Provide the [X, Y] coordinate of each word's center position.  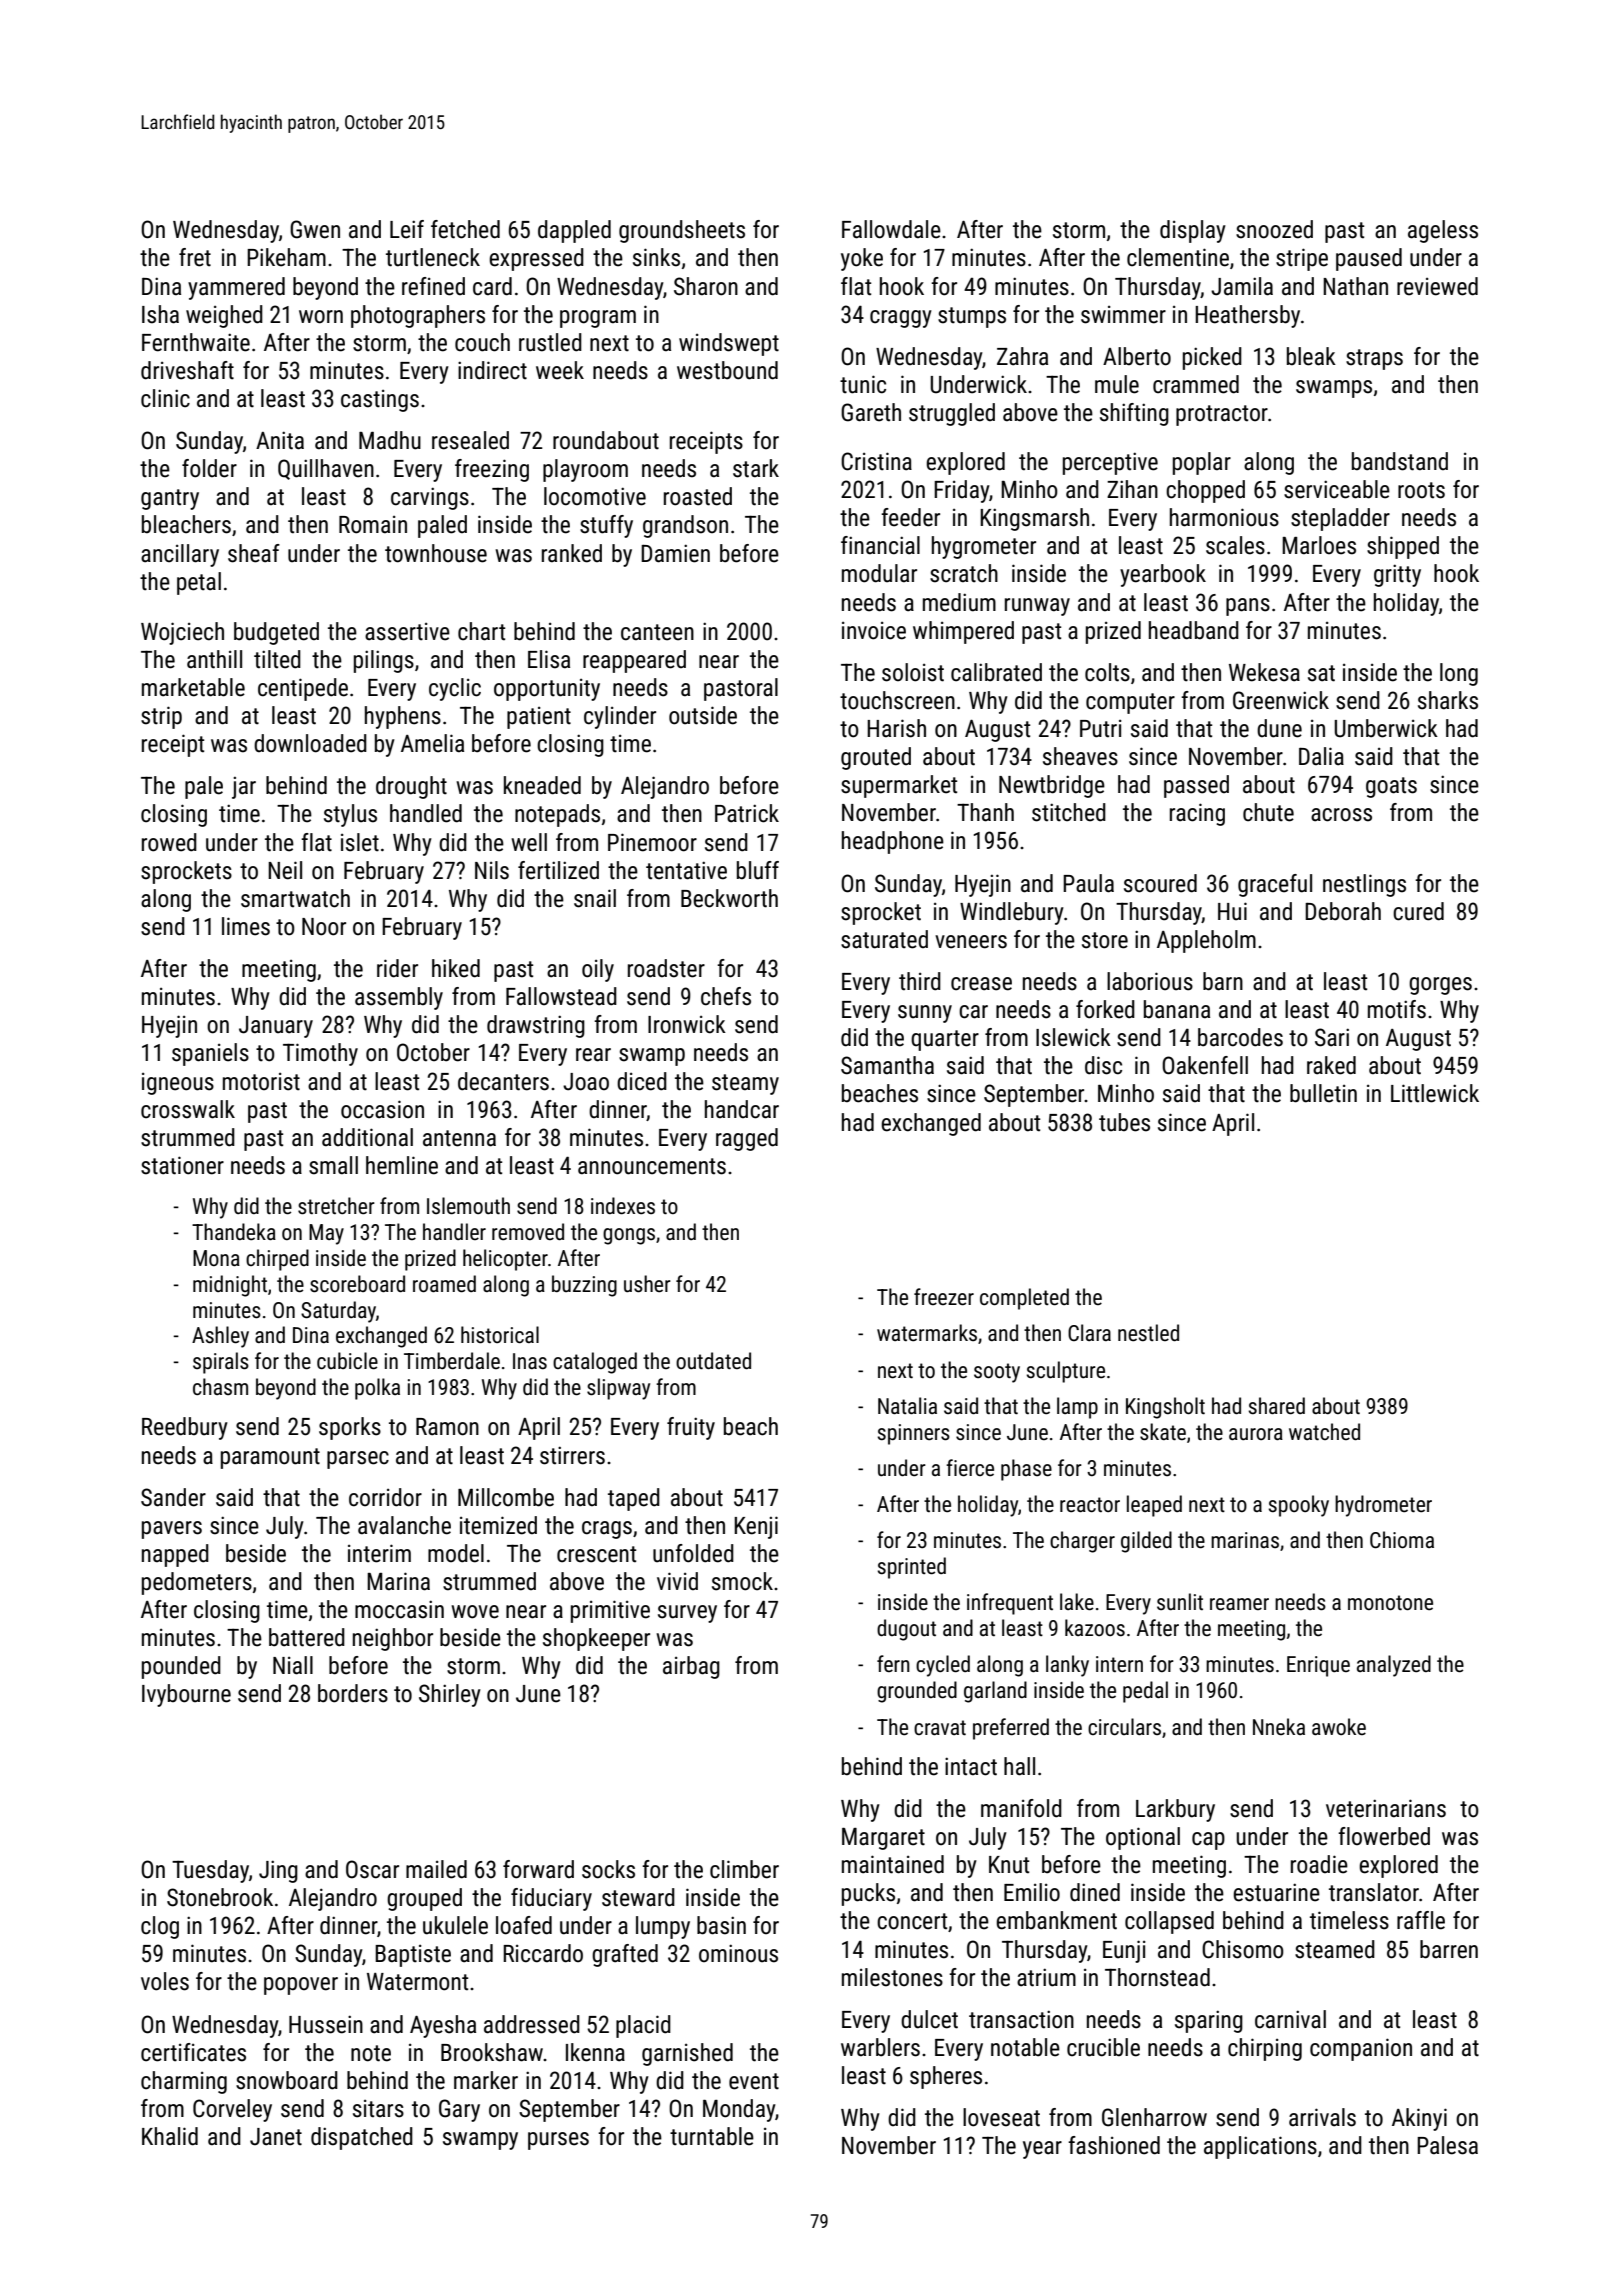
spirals [221, 1363]
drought [411, 787]
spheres [946, 2077]
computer [1130, 703]
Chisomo [1243, 1949]
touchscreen [897, 700]
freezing [492, 470]
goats [1391, 787]
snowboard [287, 2080]
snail [595, 898]
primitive [610, 1611]
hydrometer [1383, 1506]
